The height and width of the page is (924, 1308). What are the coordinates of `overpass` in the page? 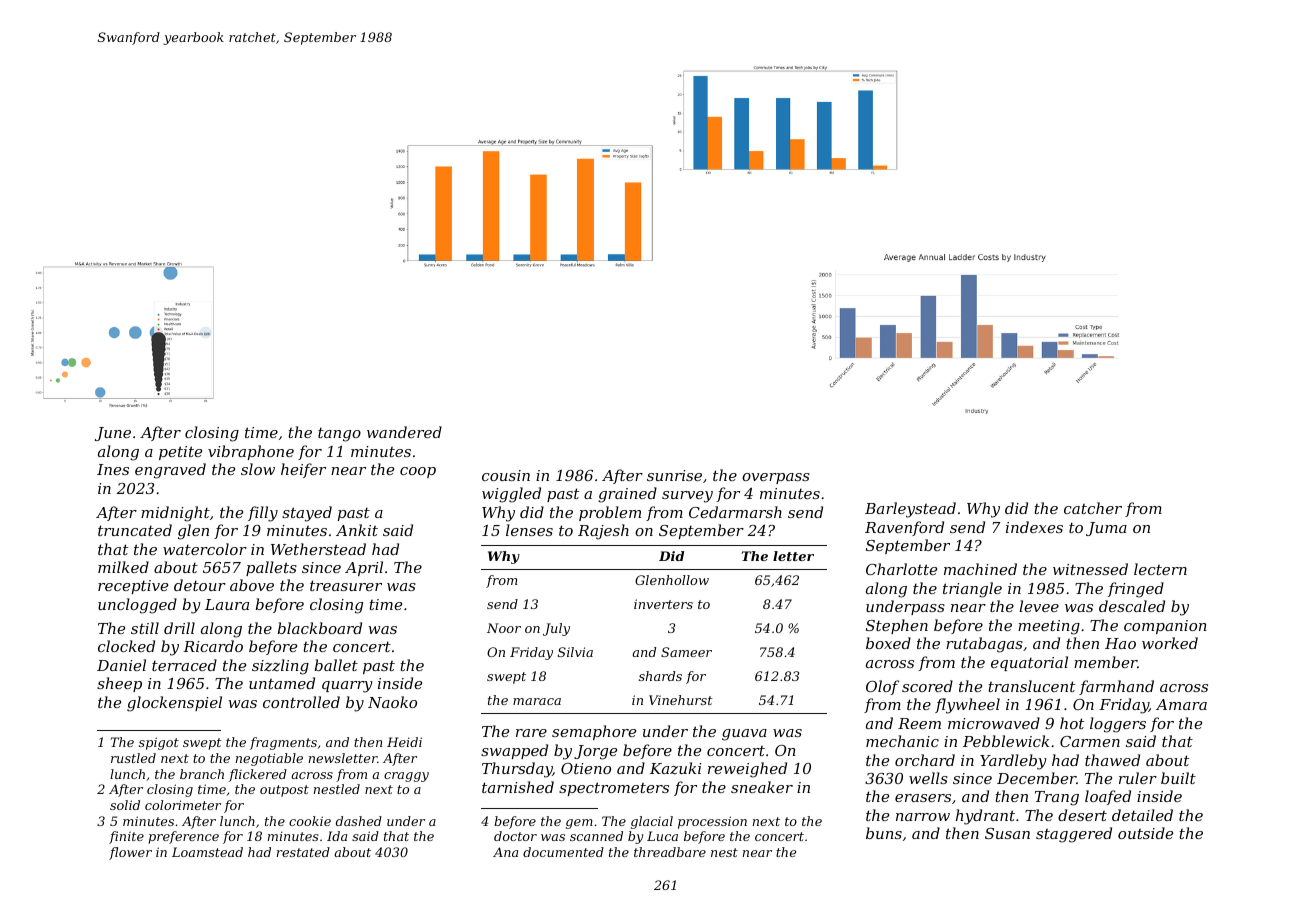 It's located at (776, 478).
